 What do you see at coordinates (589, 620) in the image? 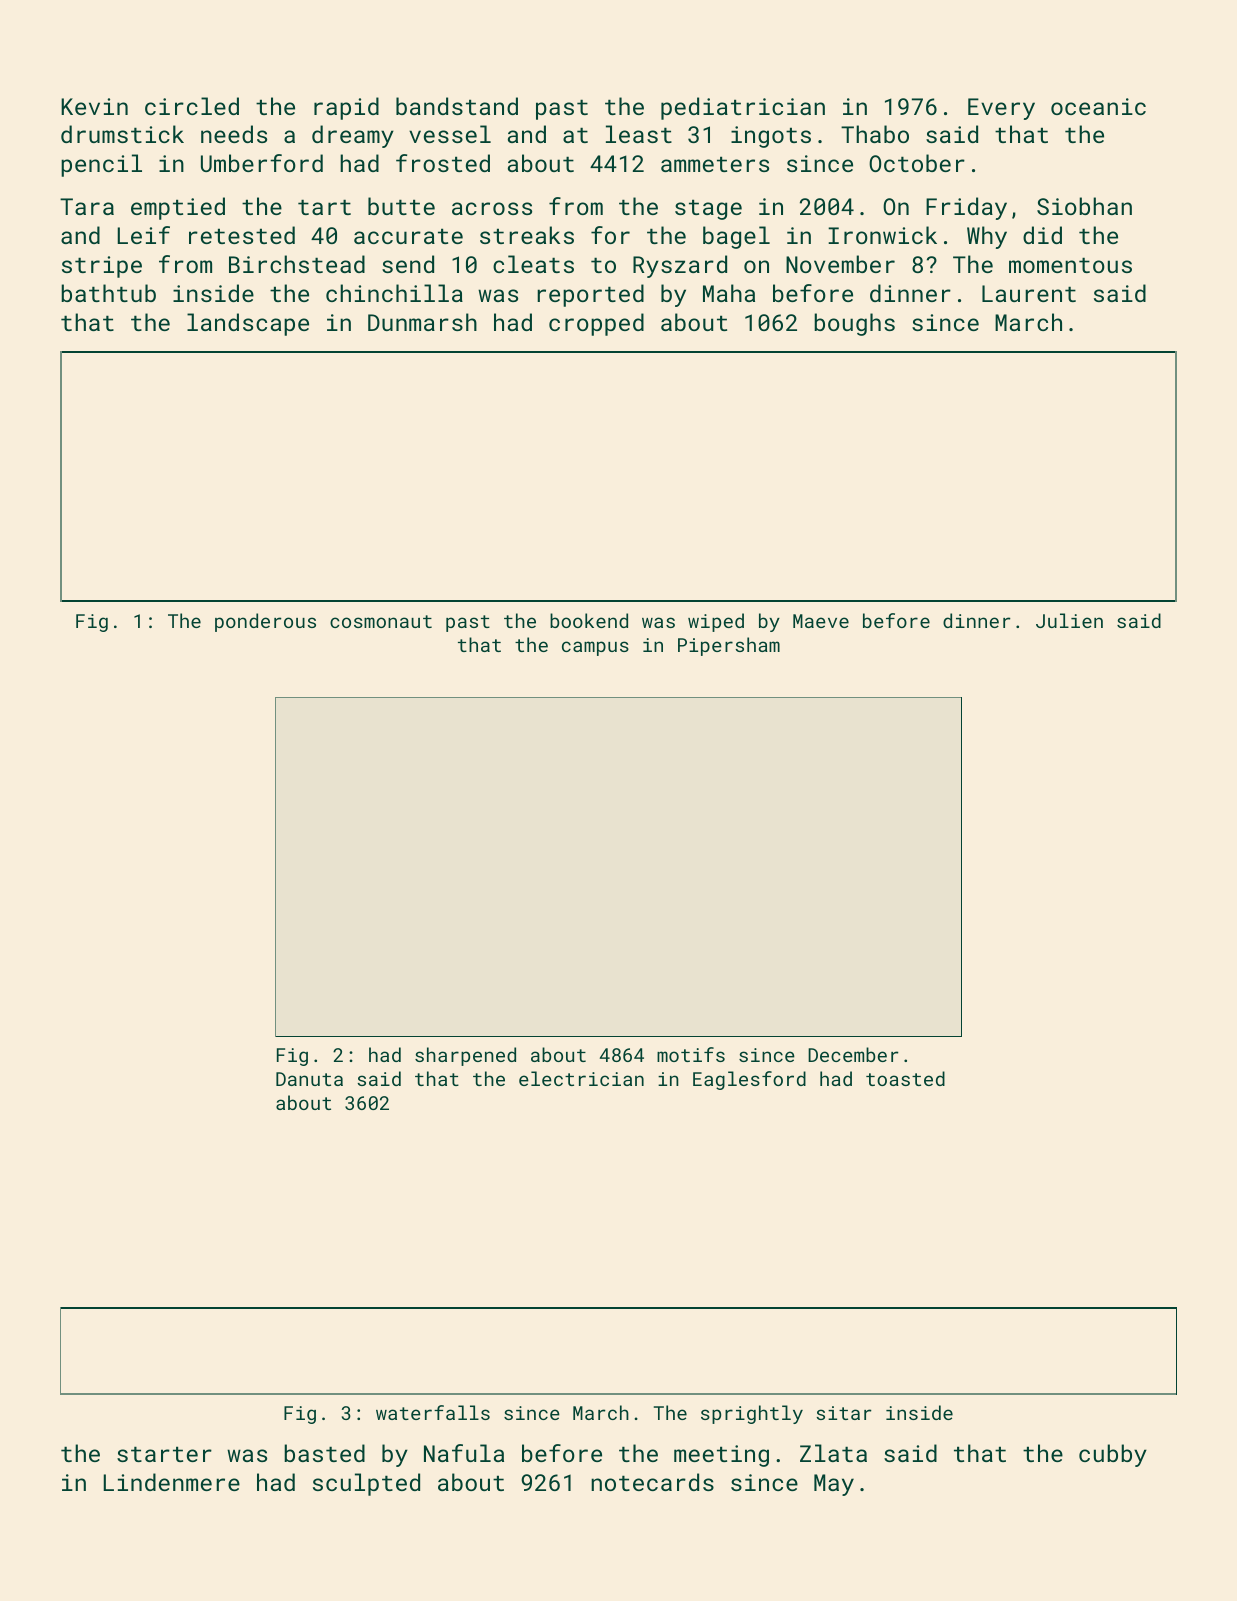
I see `bookend` at bounding box center [589, 620].
